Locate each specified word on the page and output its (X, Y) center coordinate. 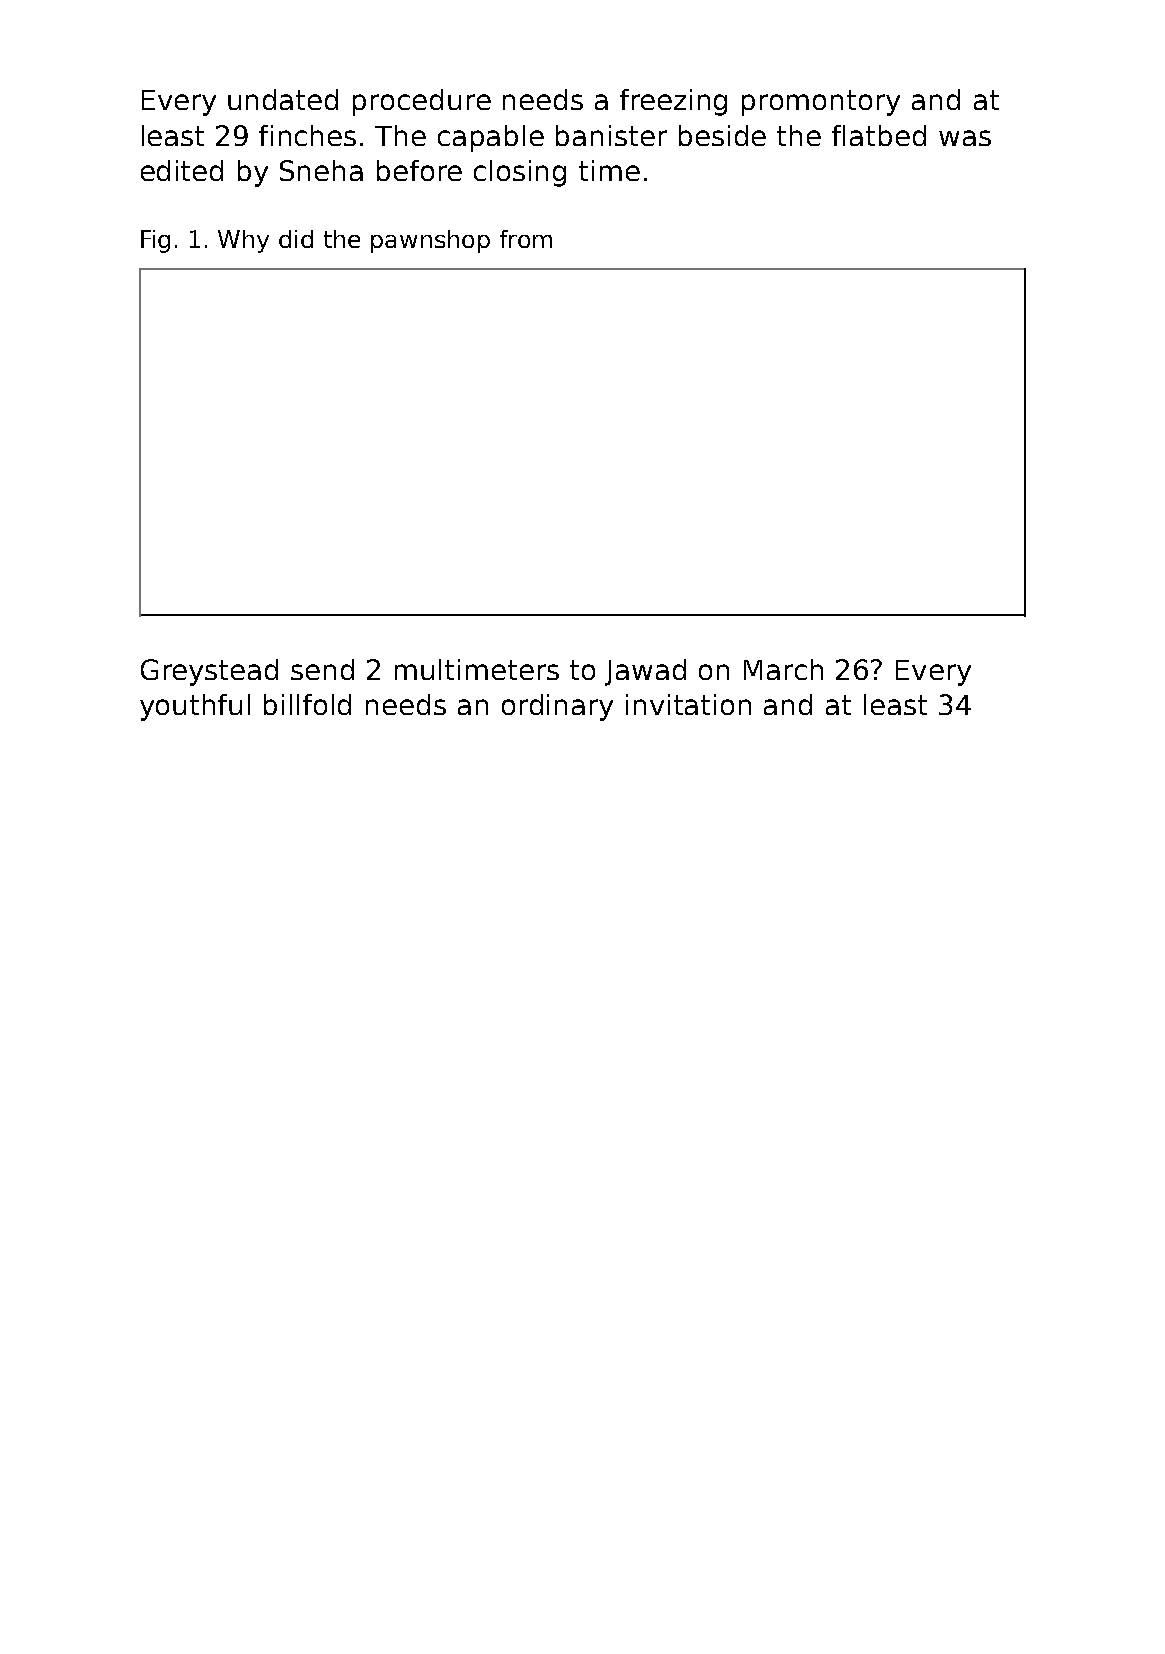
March (783, 669)
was (965, 138)
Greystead (209, 672)
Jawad (645, 672)
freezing (673, 102)
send (322, 669)
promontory (821, 103)
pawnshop (430, 241)
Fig (155, 241)
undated (283, 99)
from (526, 239)
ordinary (557, 707)
